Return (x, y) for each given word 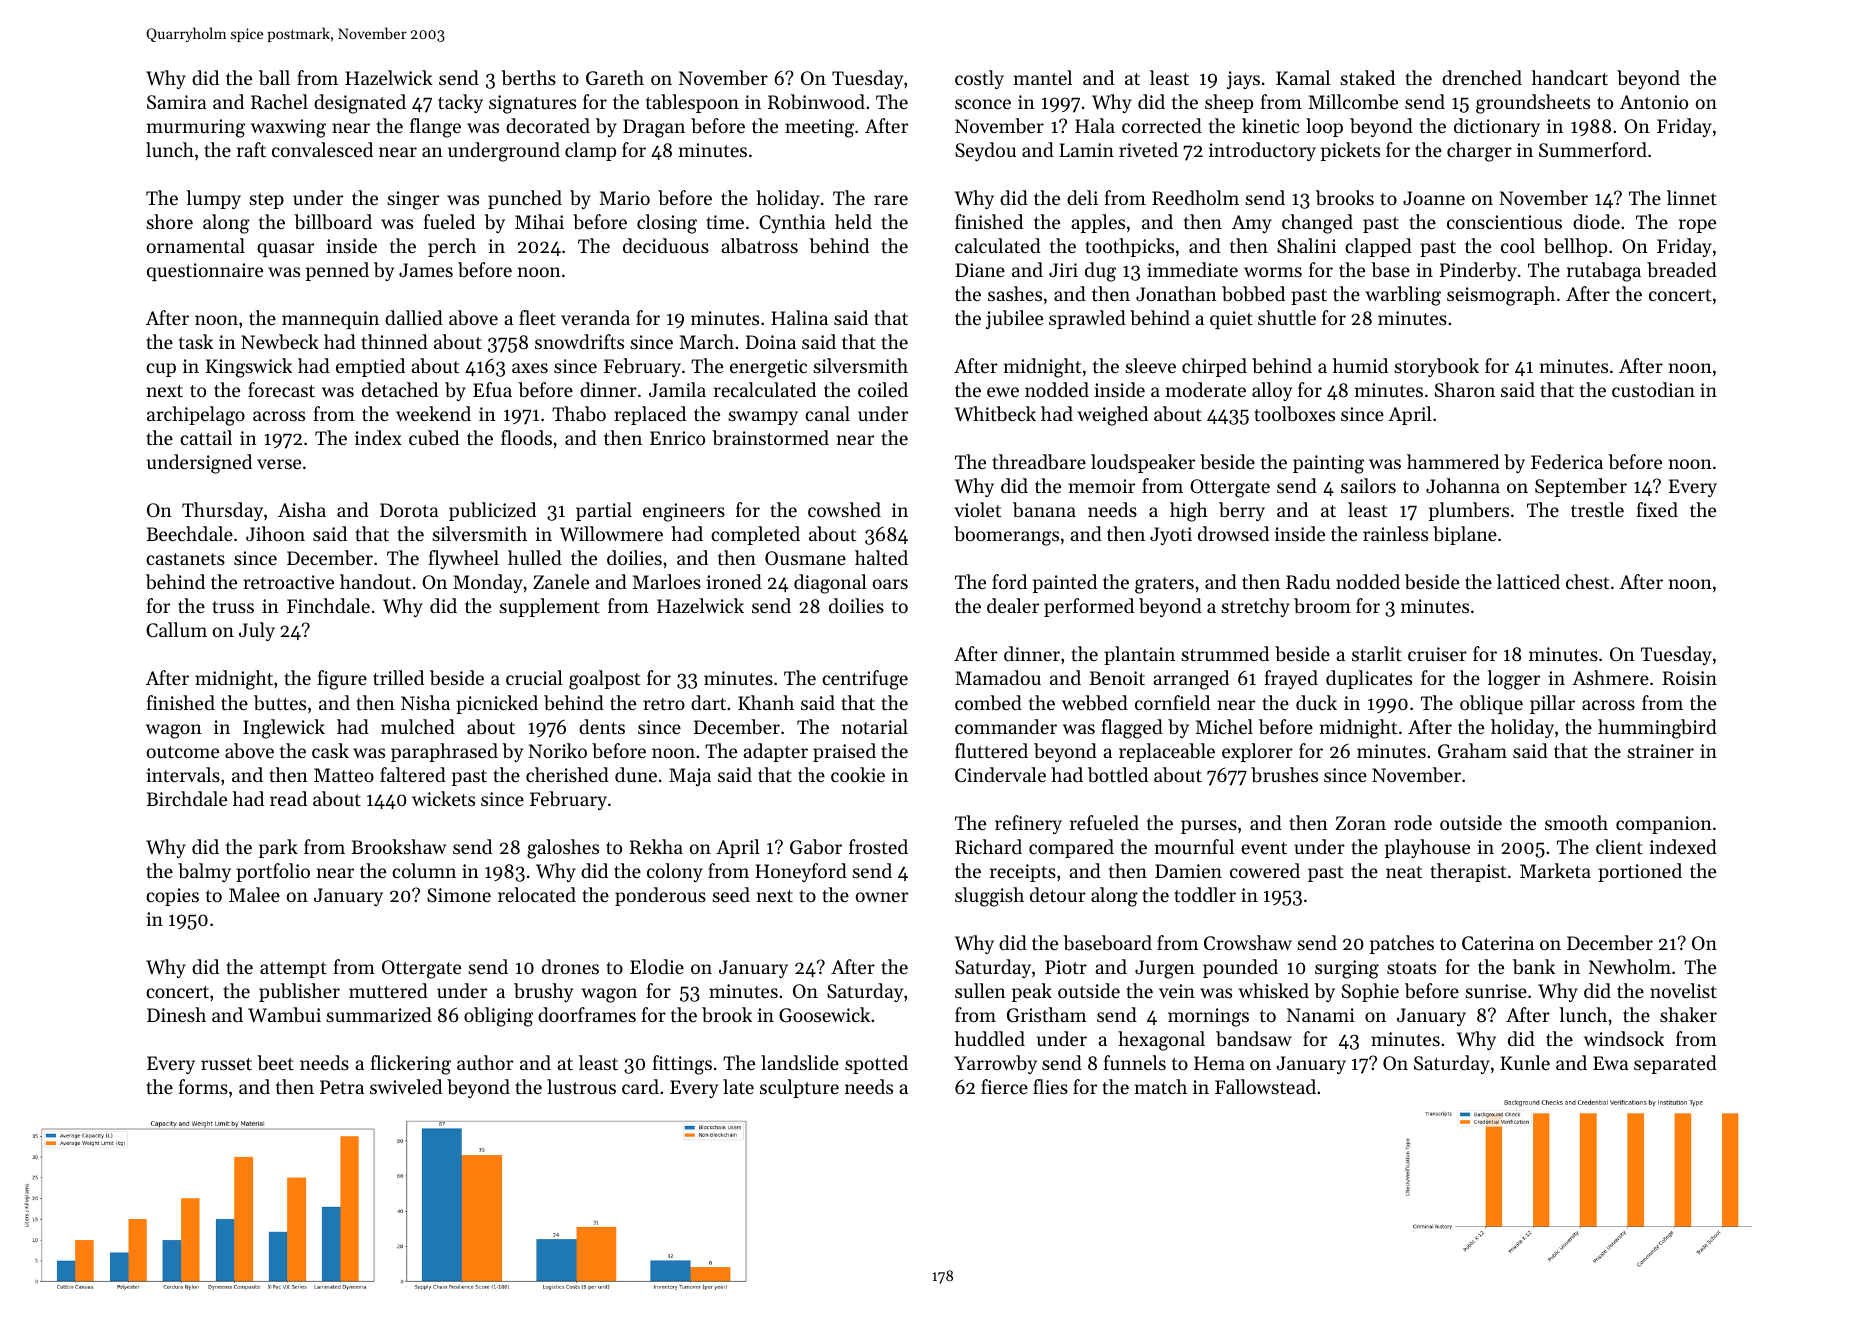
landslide (800, 1062)
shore (169, 221)
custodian (1653, 389)
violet (977, 509)
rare (891, 200)
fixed (1657, 509)
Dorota (409, 510)
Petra (342, 1087)
